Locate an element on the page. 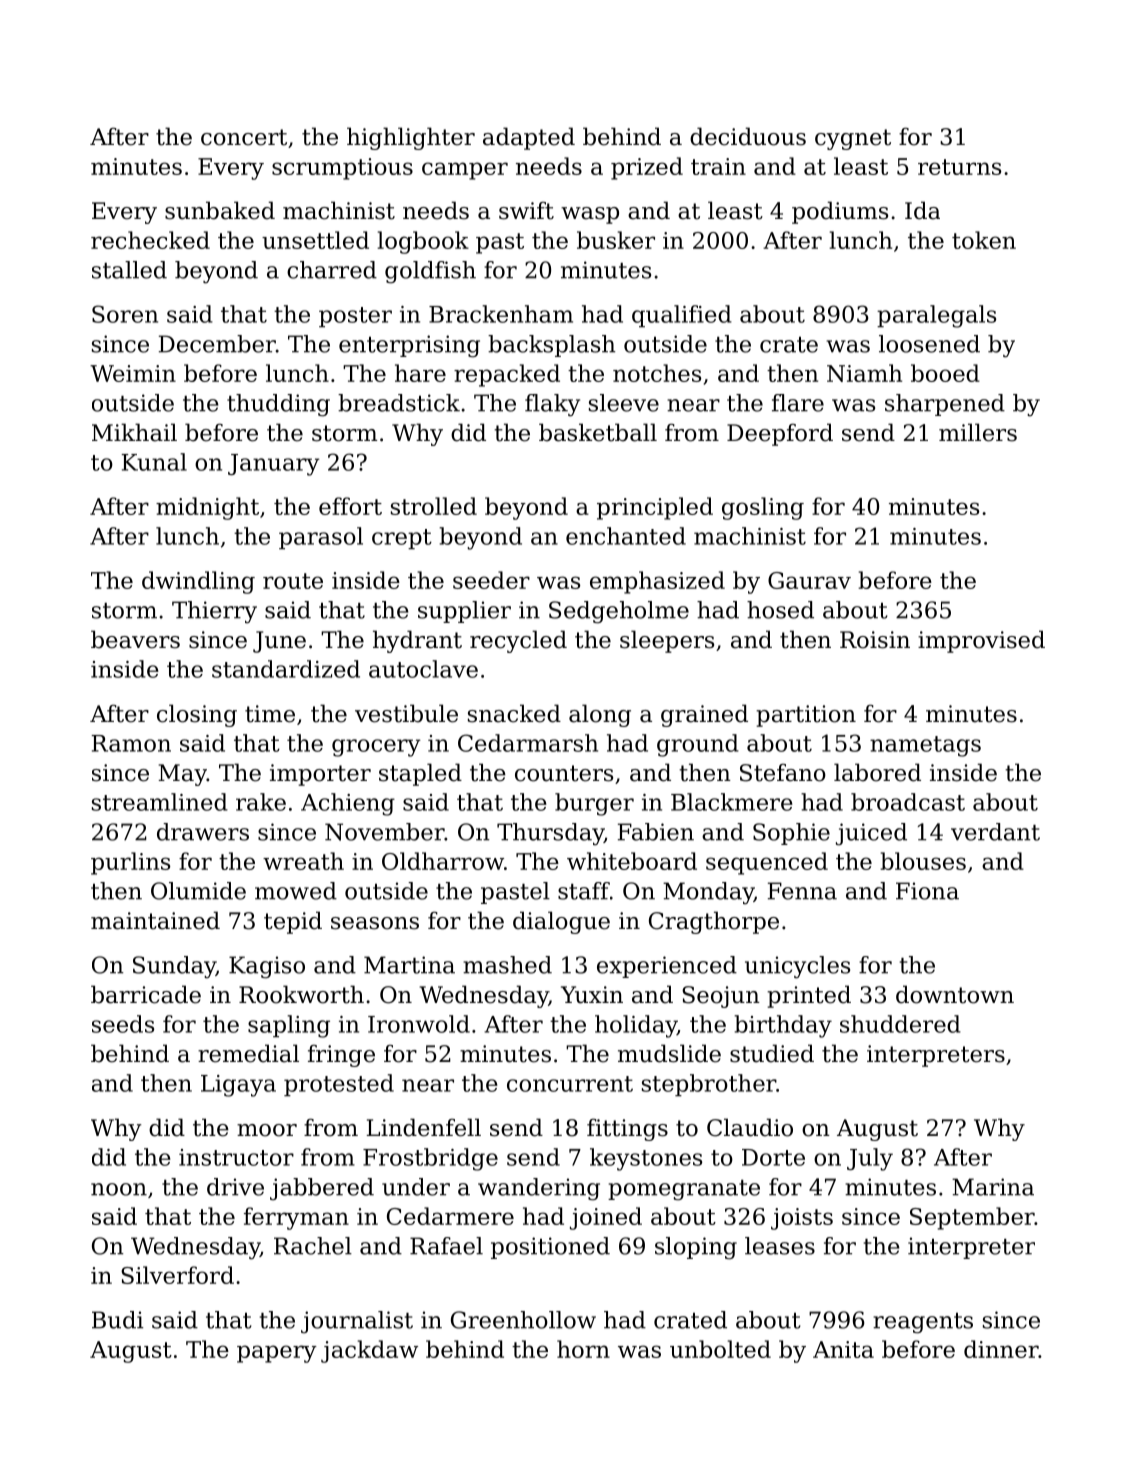 The width and height of the document is (1137, 1471). busker is located at coordinates (616, 240).
